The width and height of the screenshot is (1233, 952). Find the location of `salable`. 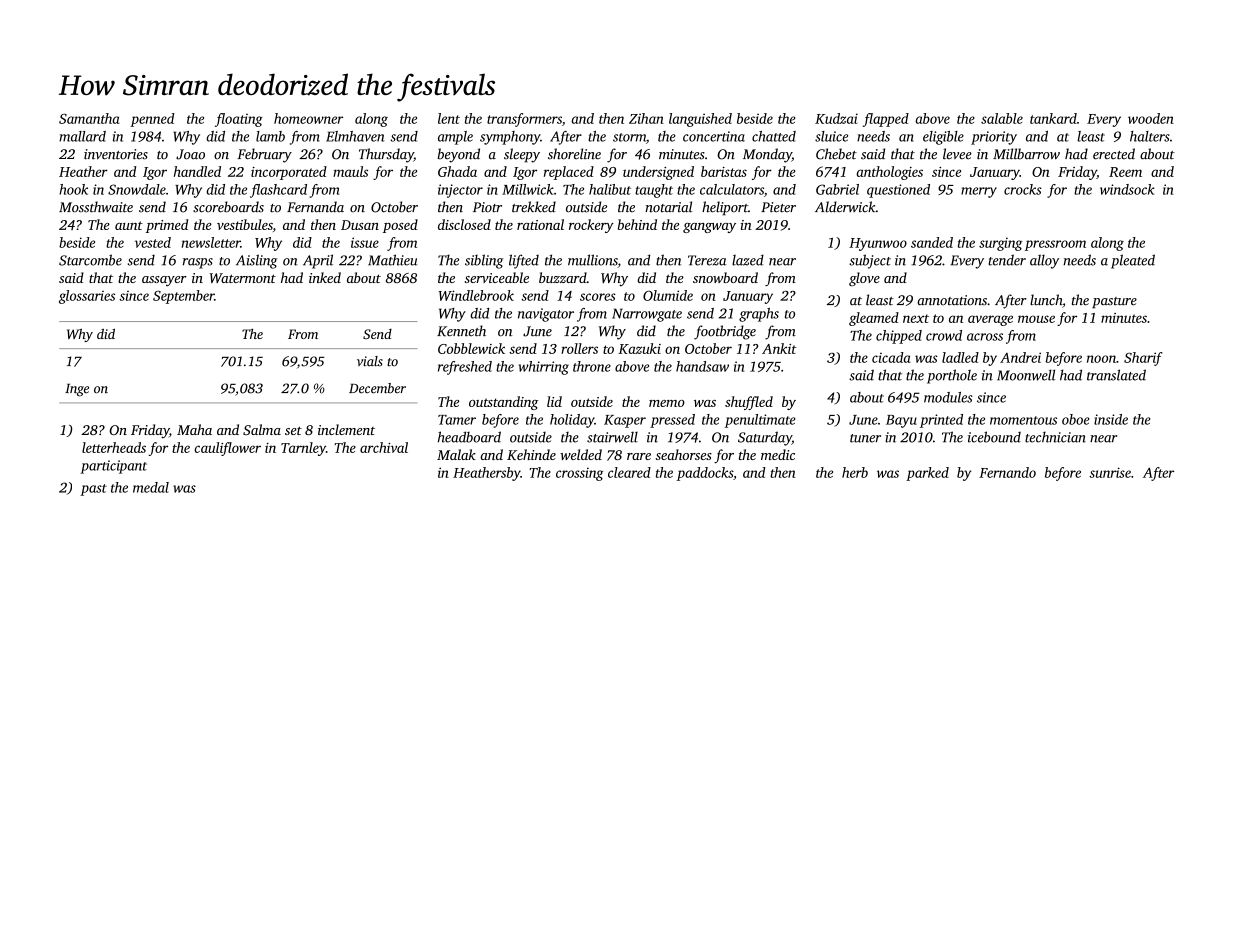

salable is located at coordinates (1002, 118).
